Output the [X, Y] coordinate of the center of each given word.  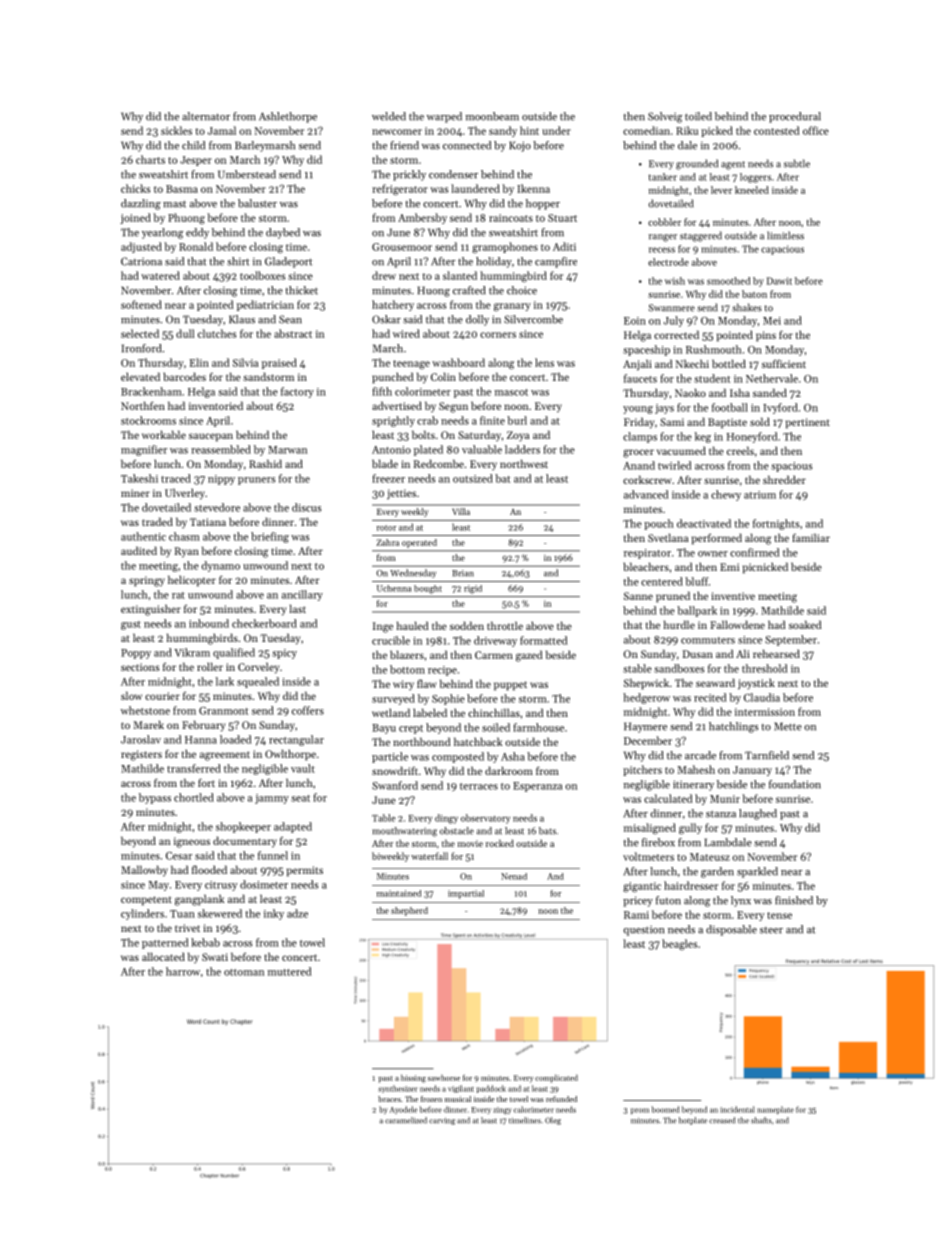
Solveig [665, 117]
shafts [761, 1120]
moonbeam [492, 116]
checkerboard [264, 623]
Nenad [514, 876]
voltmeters [648, 856]
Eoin [635, 321]
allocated [163, 956]
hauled [412, 625]
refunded [561, 1099]
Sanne [638, 596]
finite [492, 420]
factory [297, 392]
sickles [176, 130]
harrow [183, 971]
